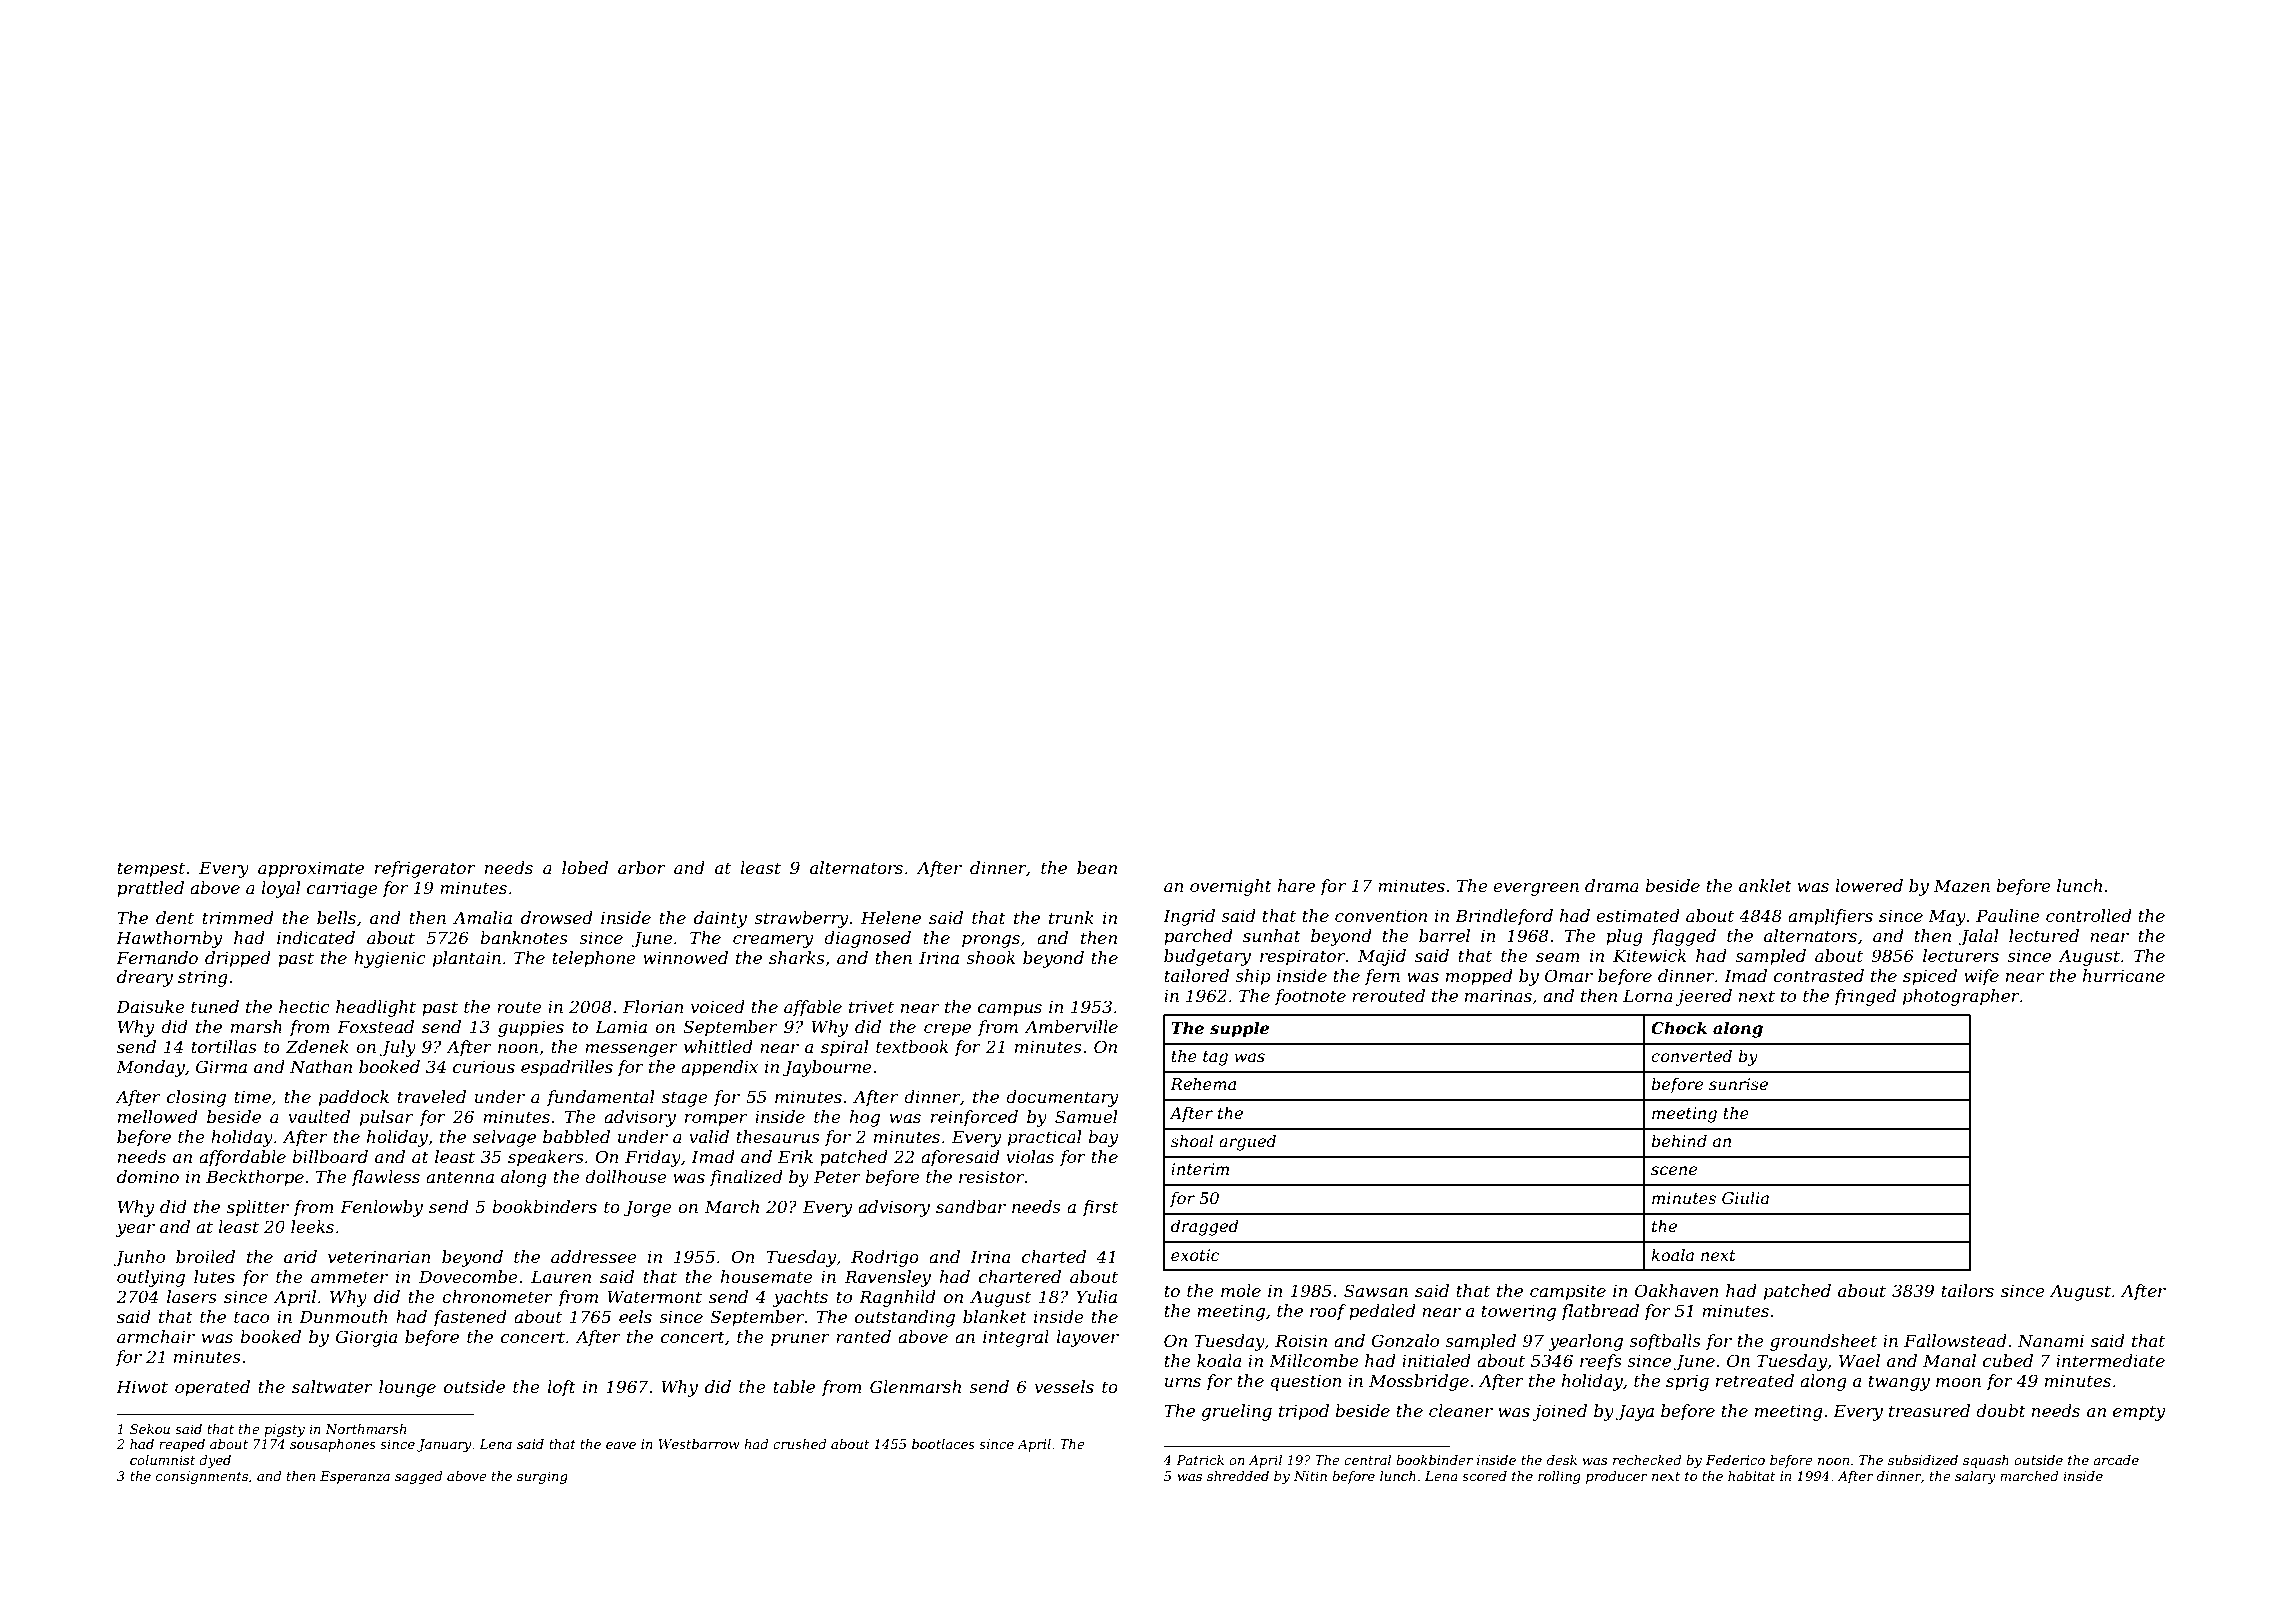  What do you see at coordinates (1405, 1341) in the page?
I see `Gonzalo` at bounding box center [1405, 1341].
